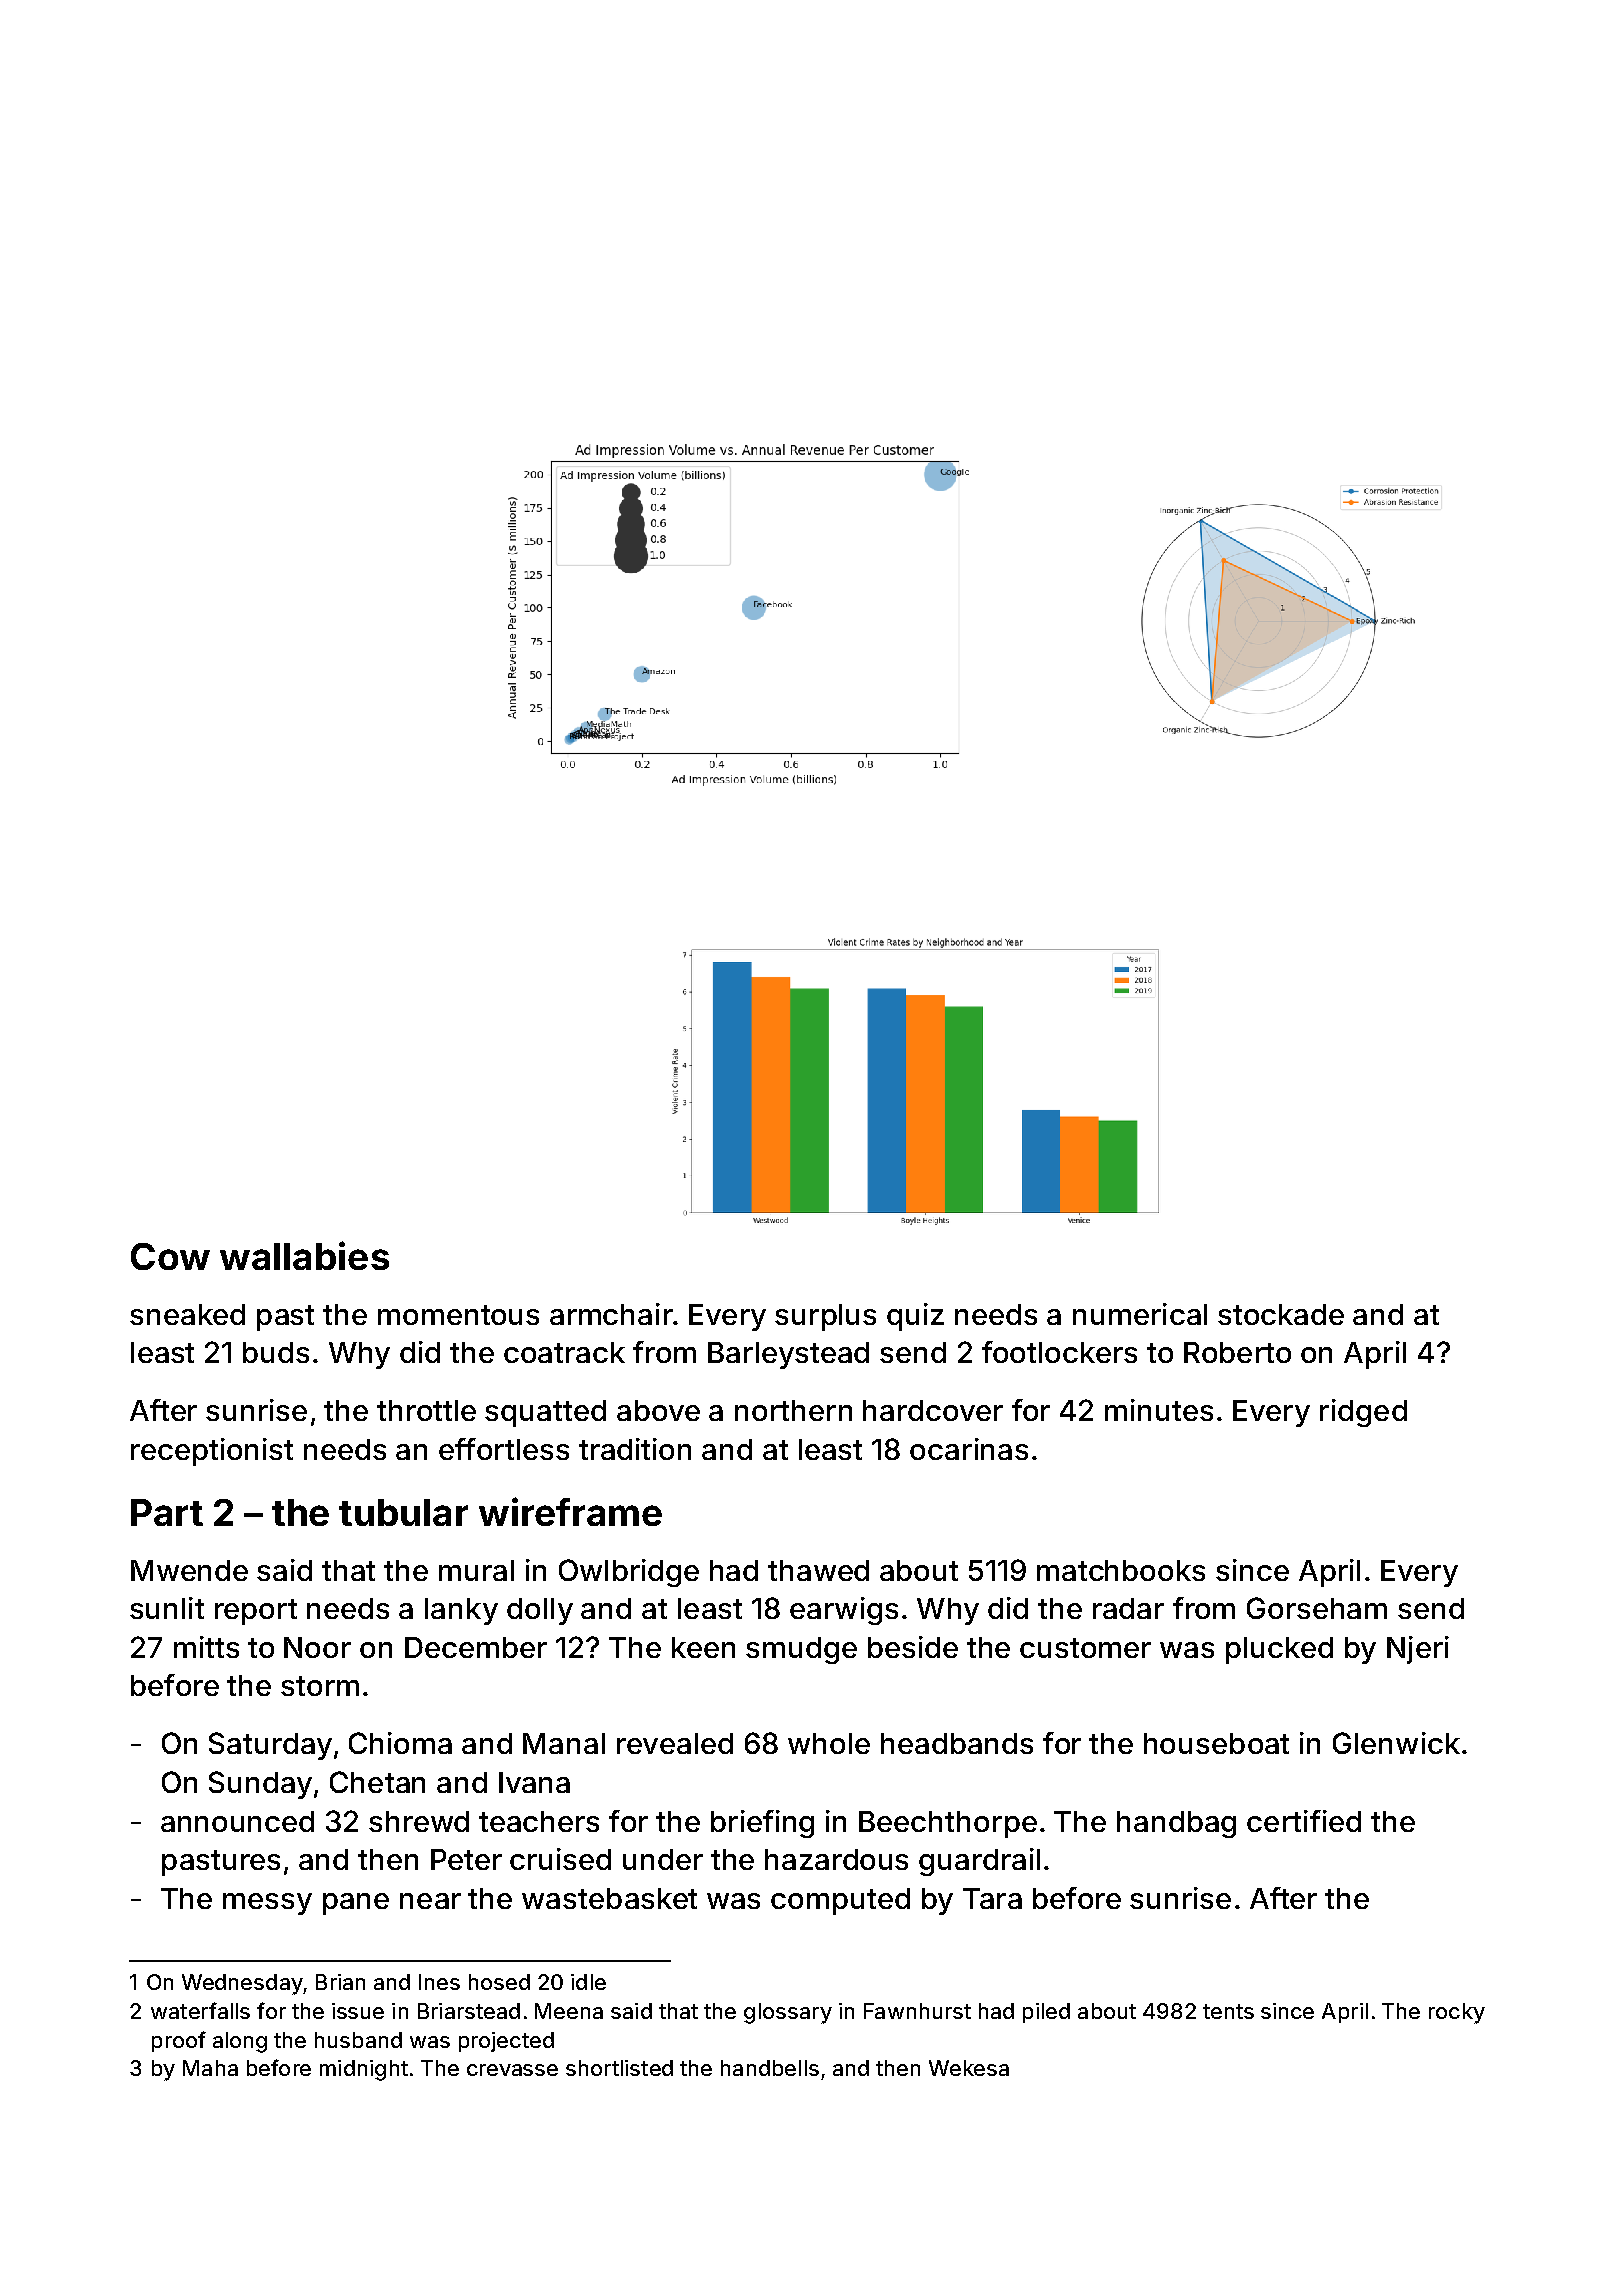 This image has width=1620, height=2292. Describe the element at coordinates (969, 2068) in the image. I see `Wekesa` at that location.
